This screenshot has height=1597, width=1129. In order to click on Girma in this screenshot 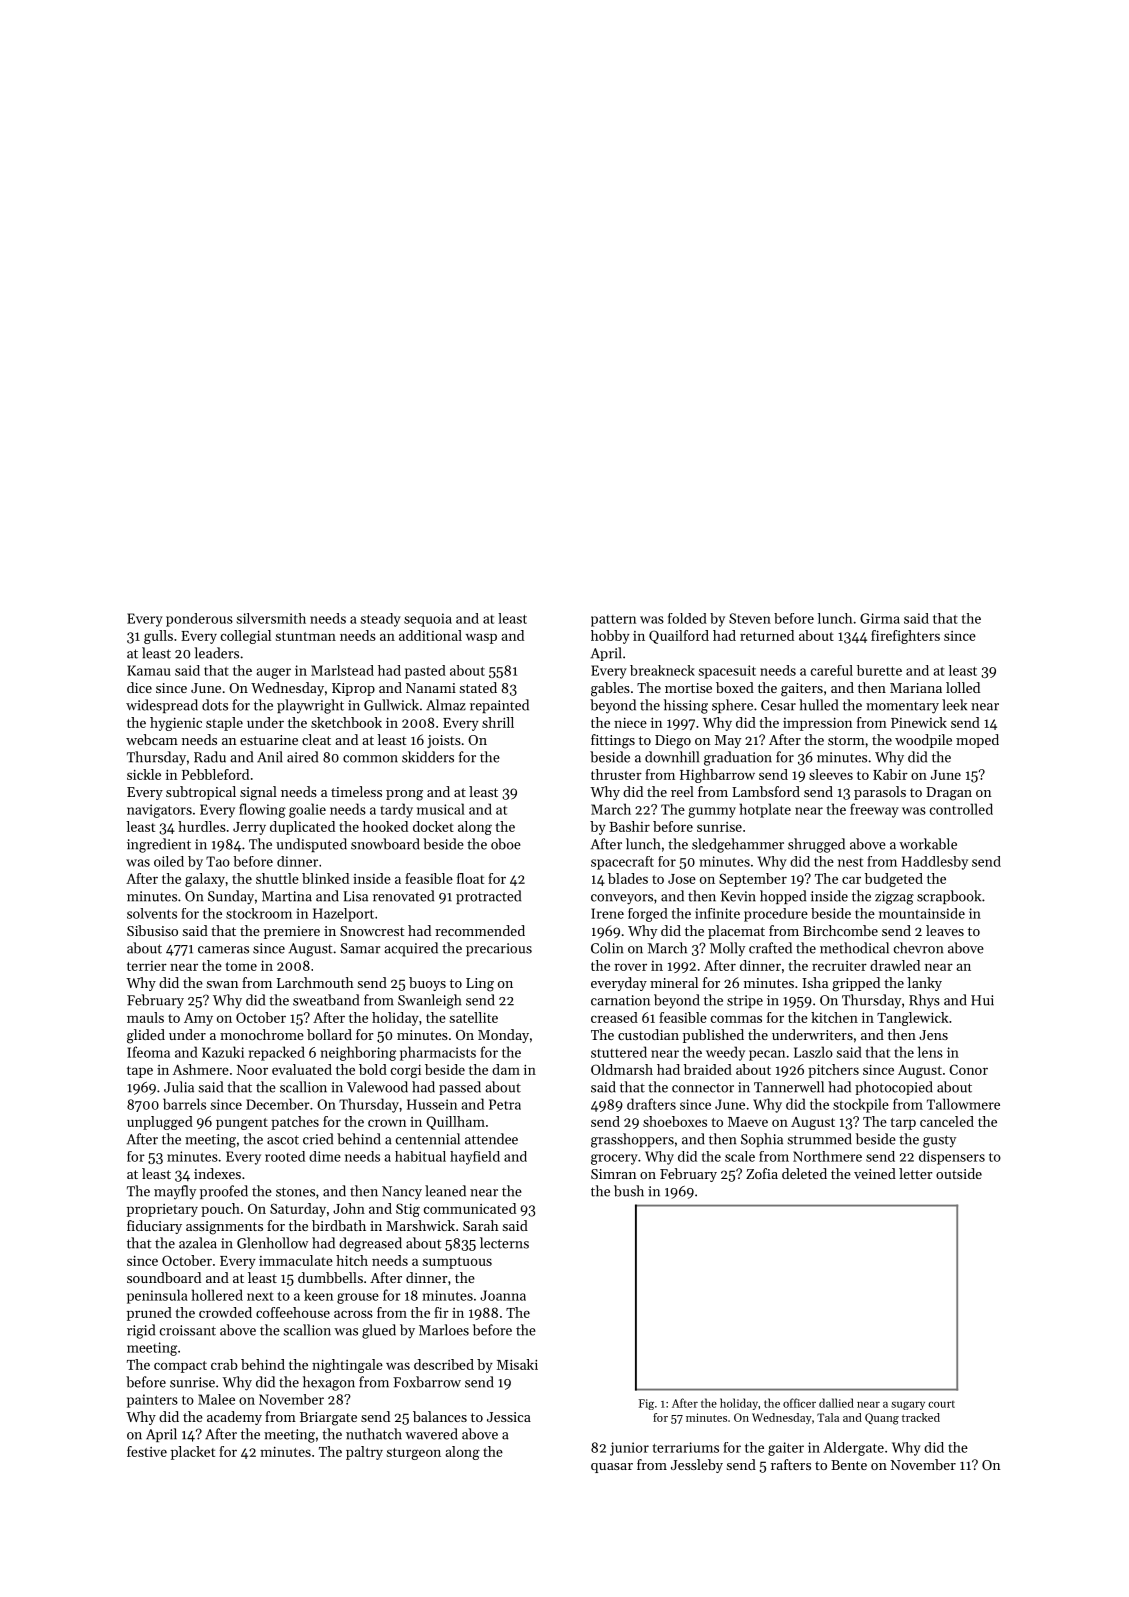, I will do `click(880, 618)`.
